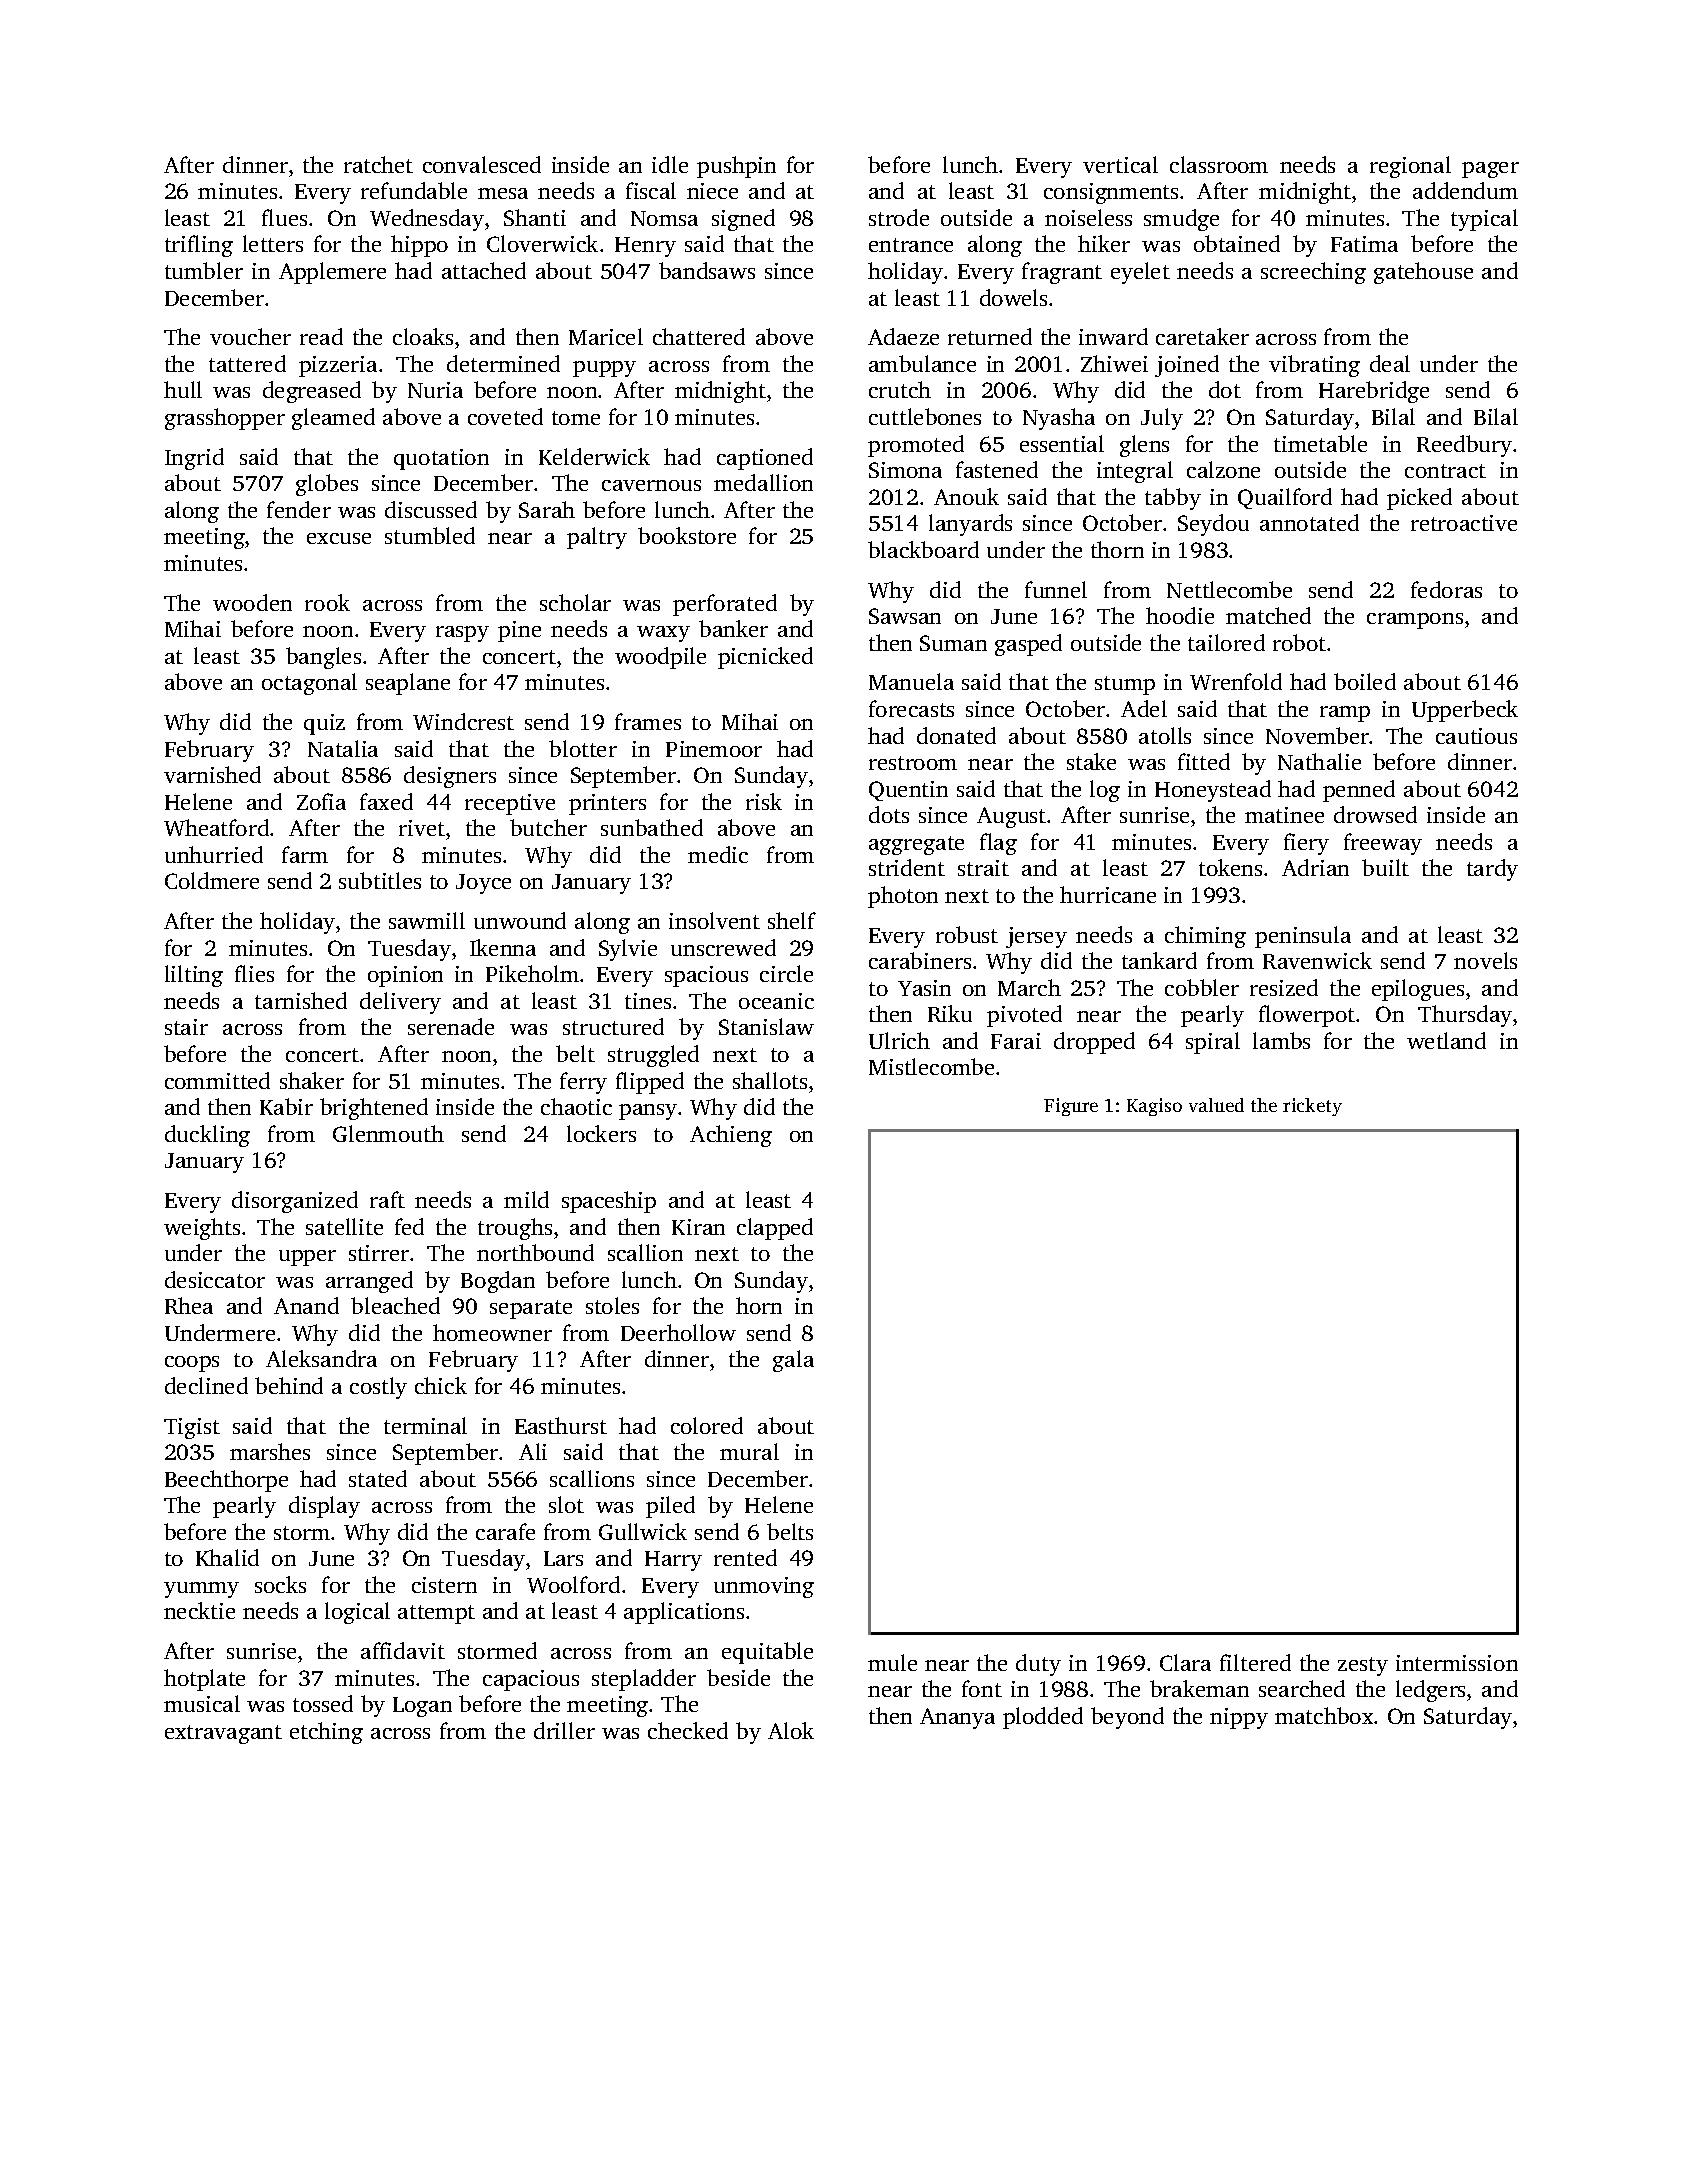  What do you see at coordinates (1028, 645) in the image?
I see `gasped` at bounding box center [1028, 645].
